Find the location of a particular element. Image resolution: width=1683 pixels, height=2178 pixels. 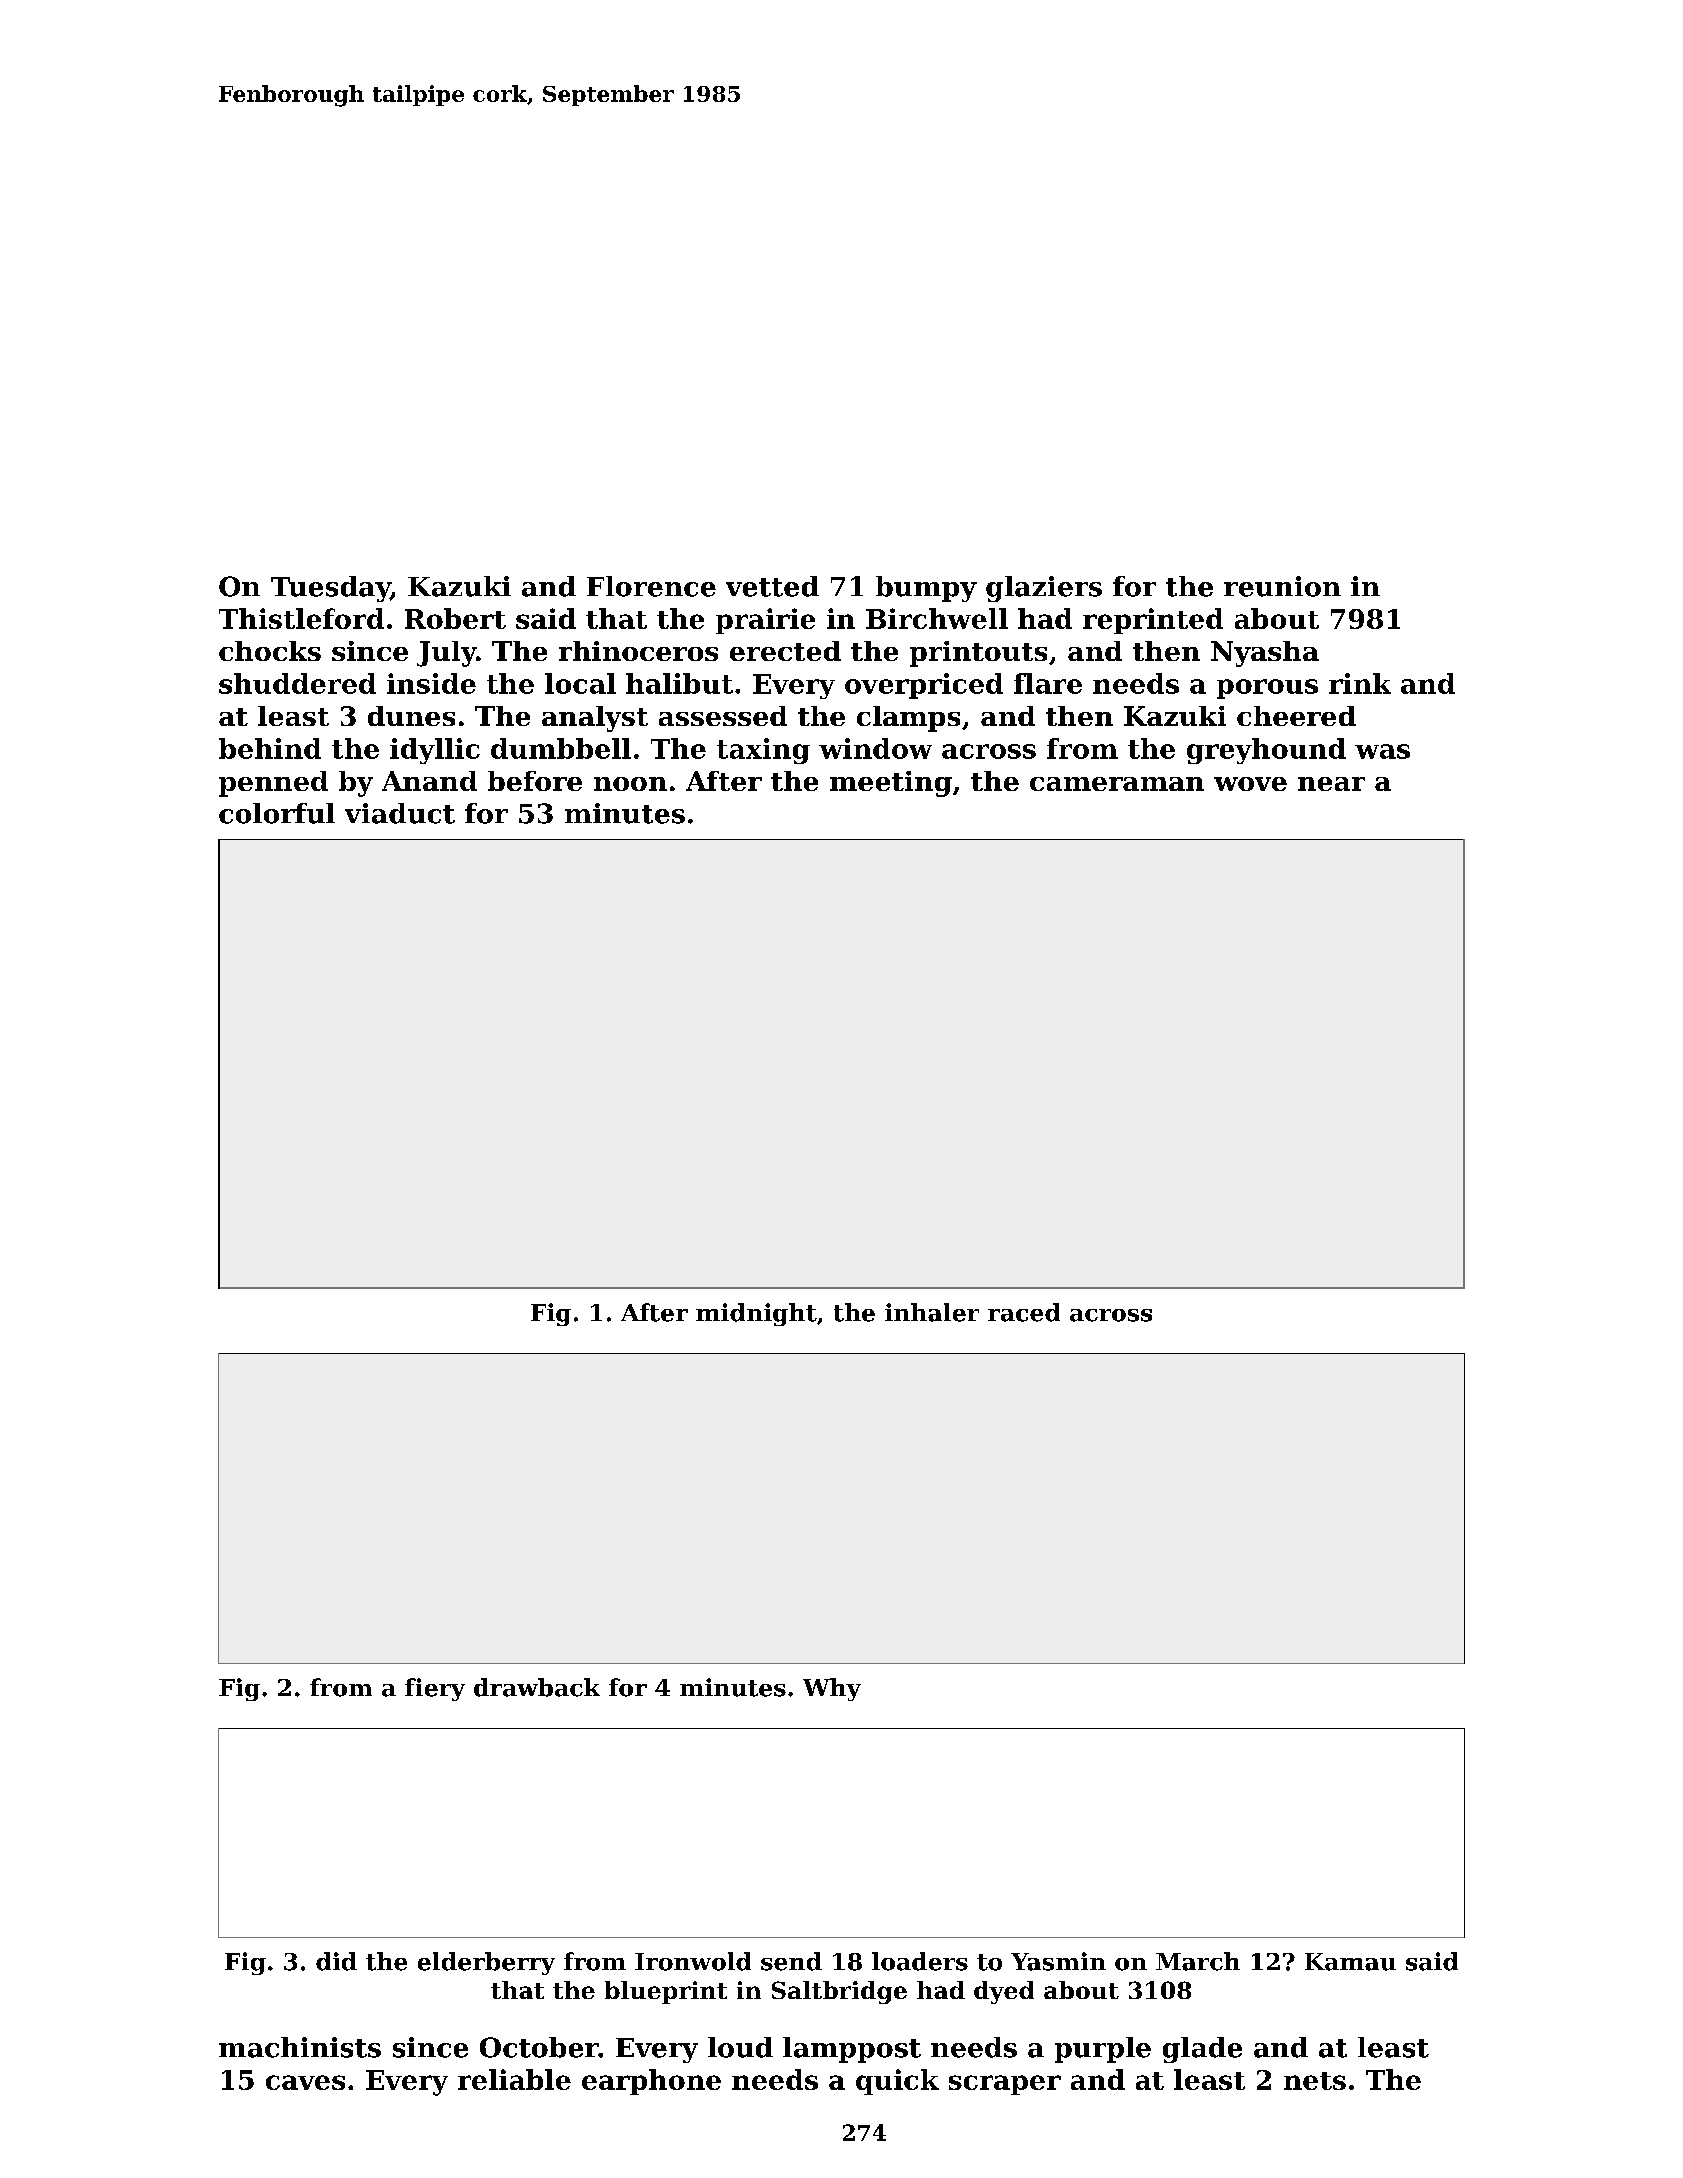

midnight is located at coordinates (756, 1314).
